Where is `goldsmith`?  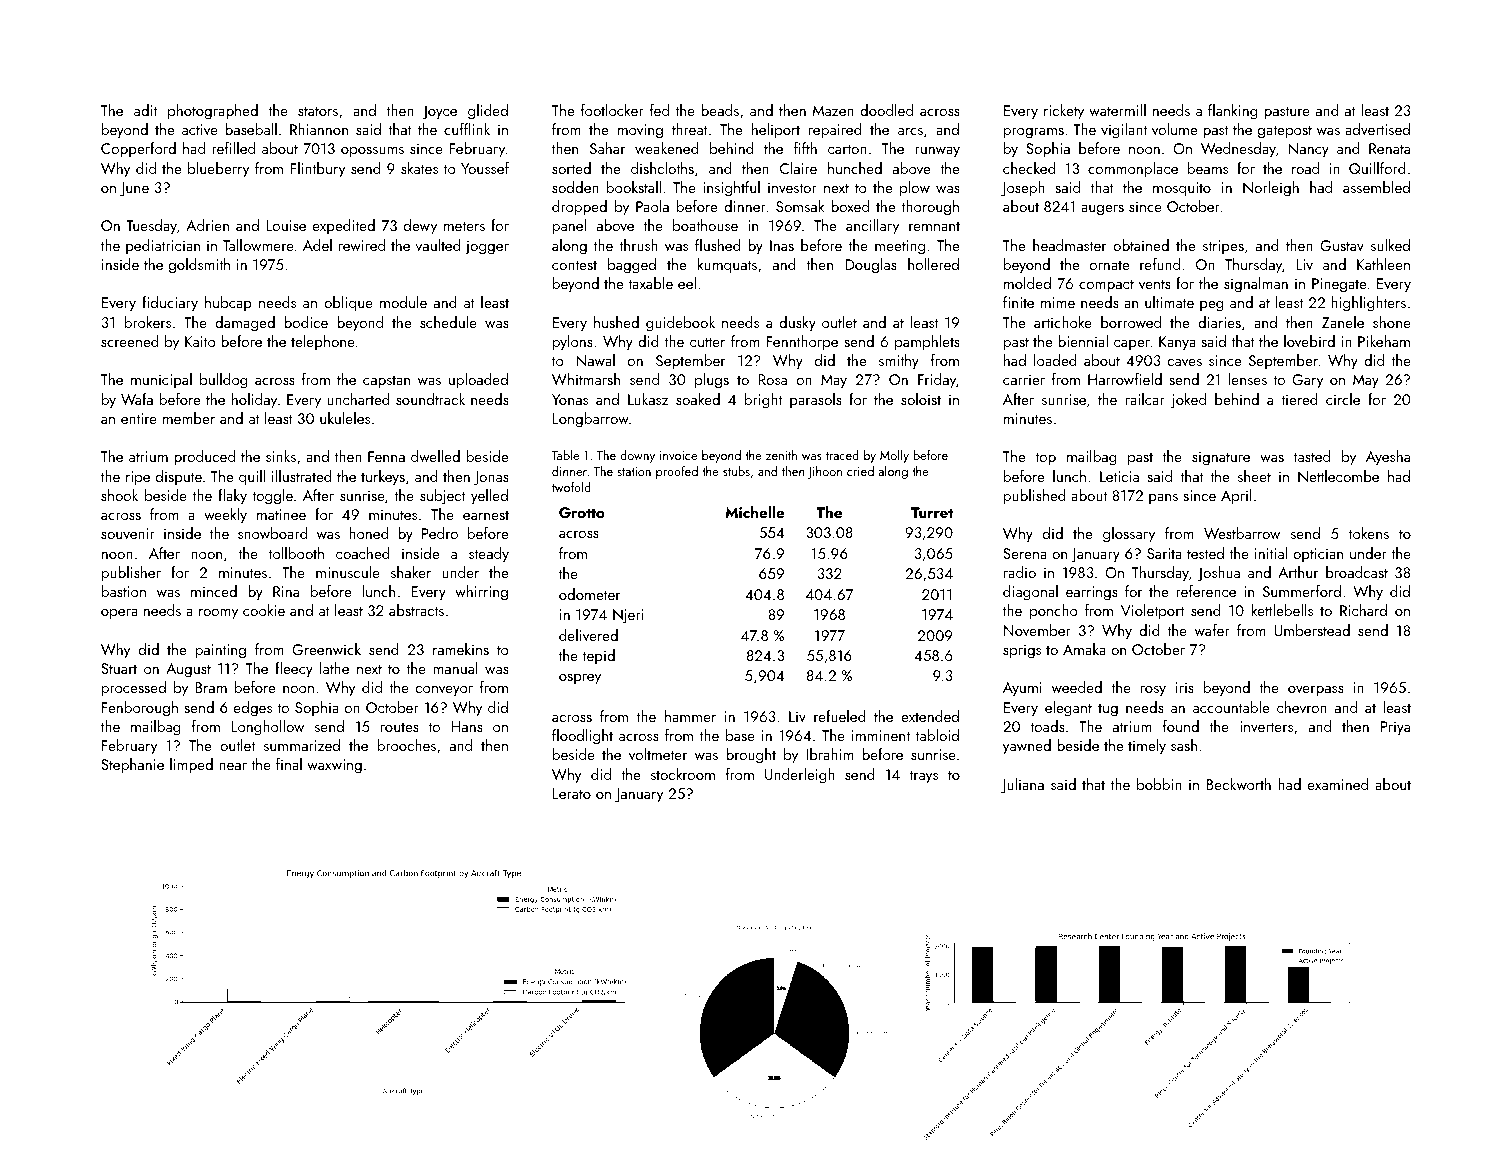
goldsmith is located at coordinates (199, 266).
